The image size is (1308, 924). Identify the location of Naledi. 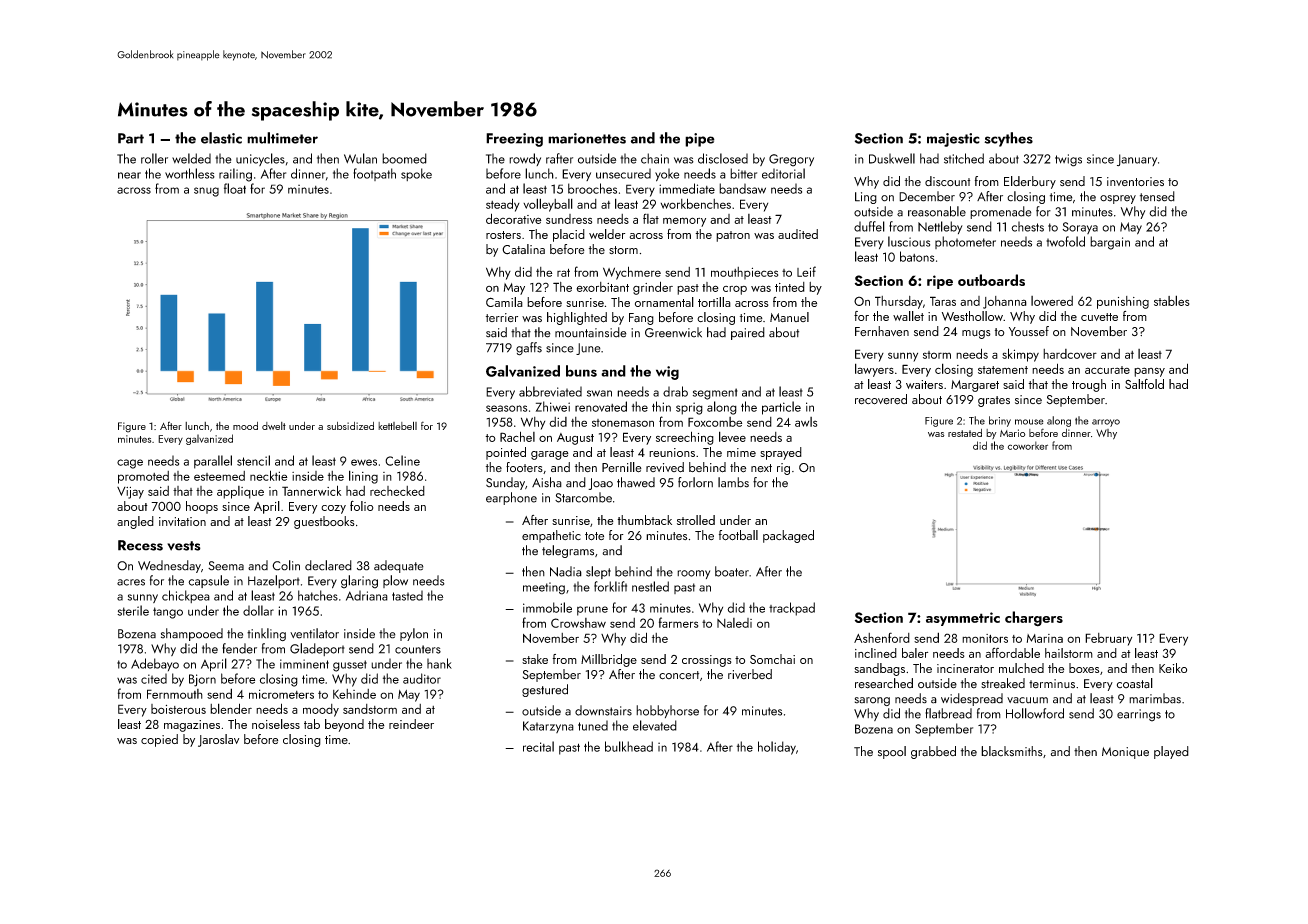
(734, 623).
